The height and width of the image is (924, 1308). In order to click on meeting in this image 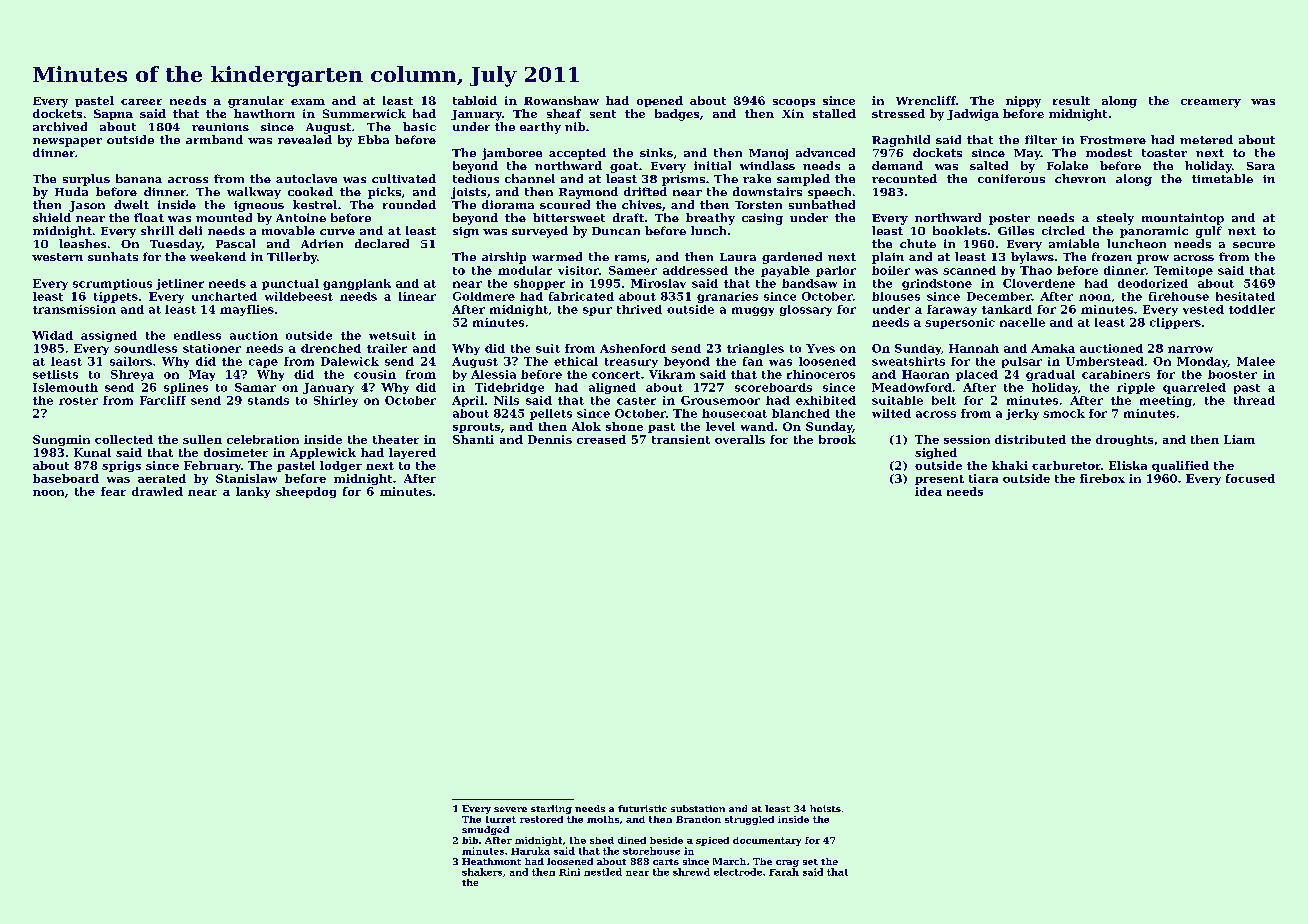, I will do `click(1166, 401)`.
